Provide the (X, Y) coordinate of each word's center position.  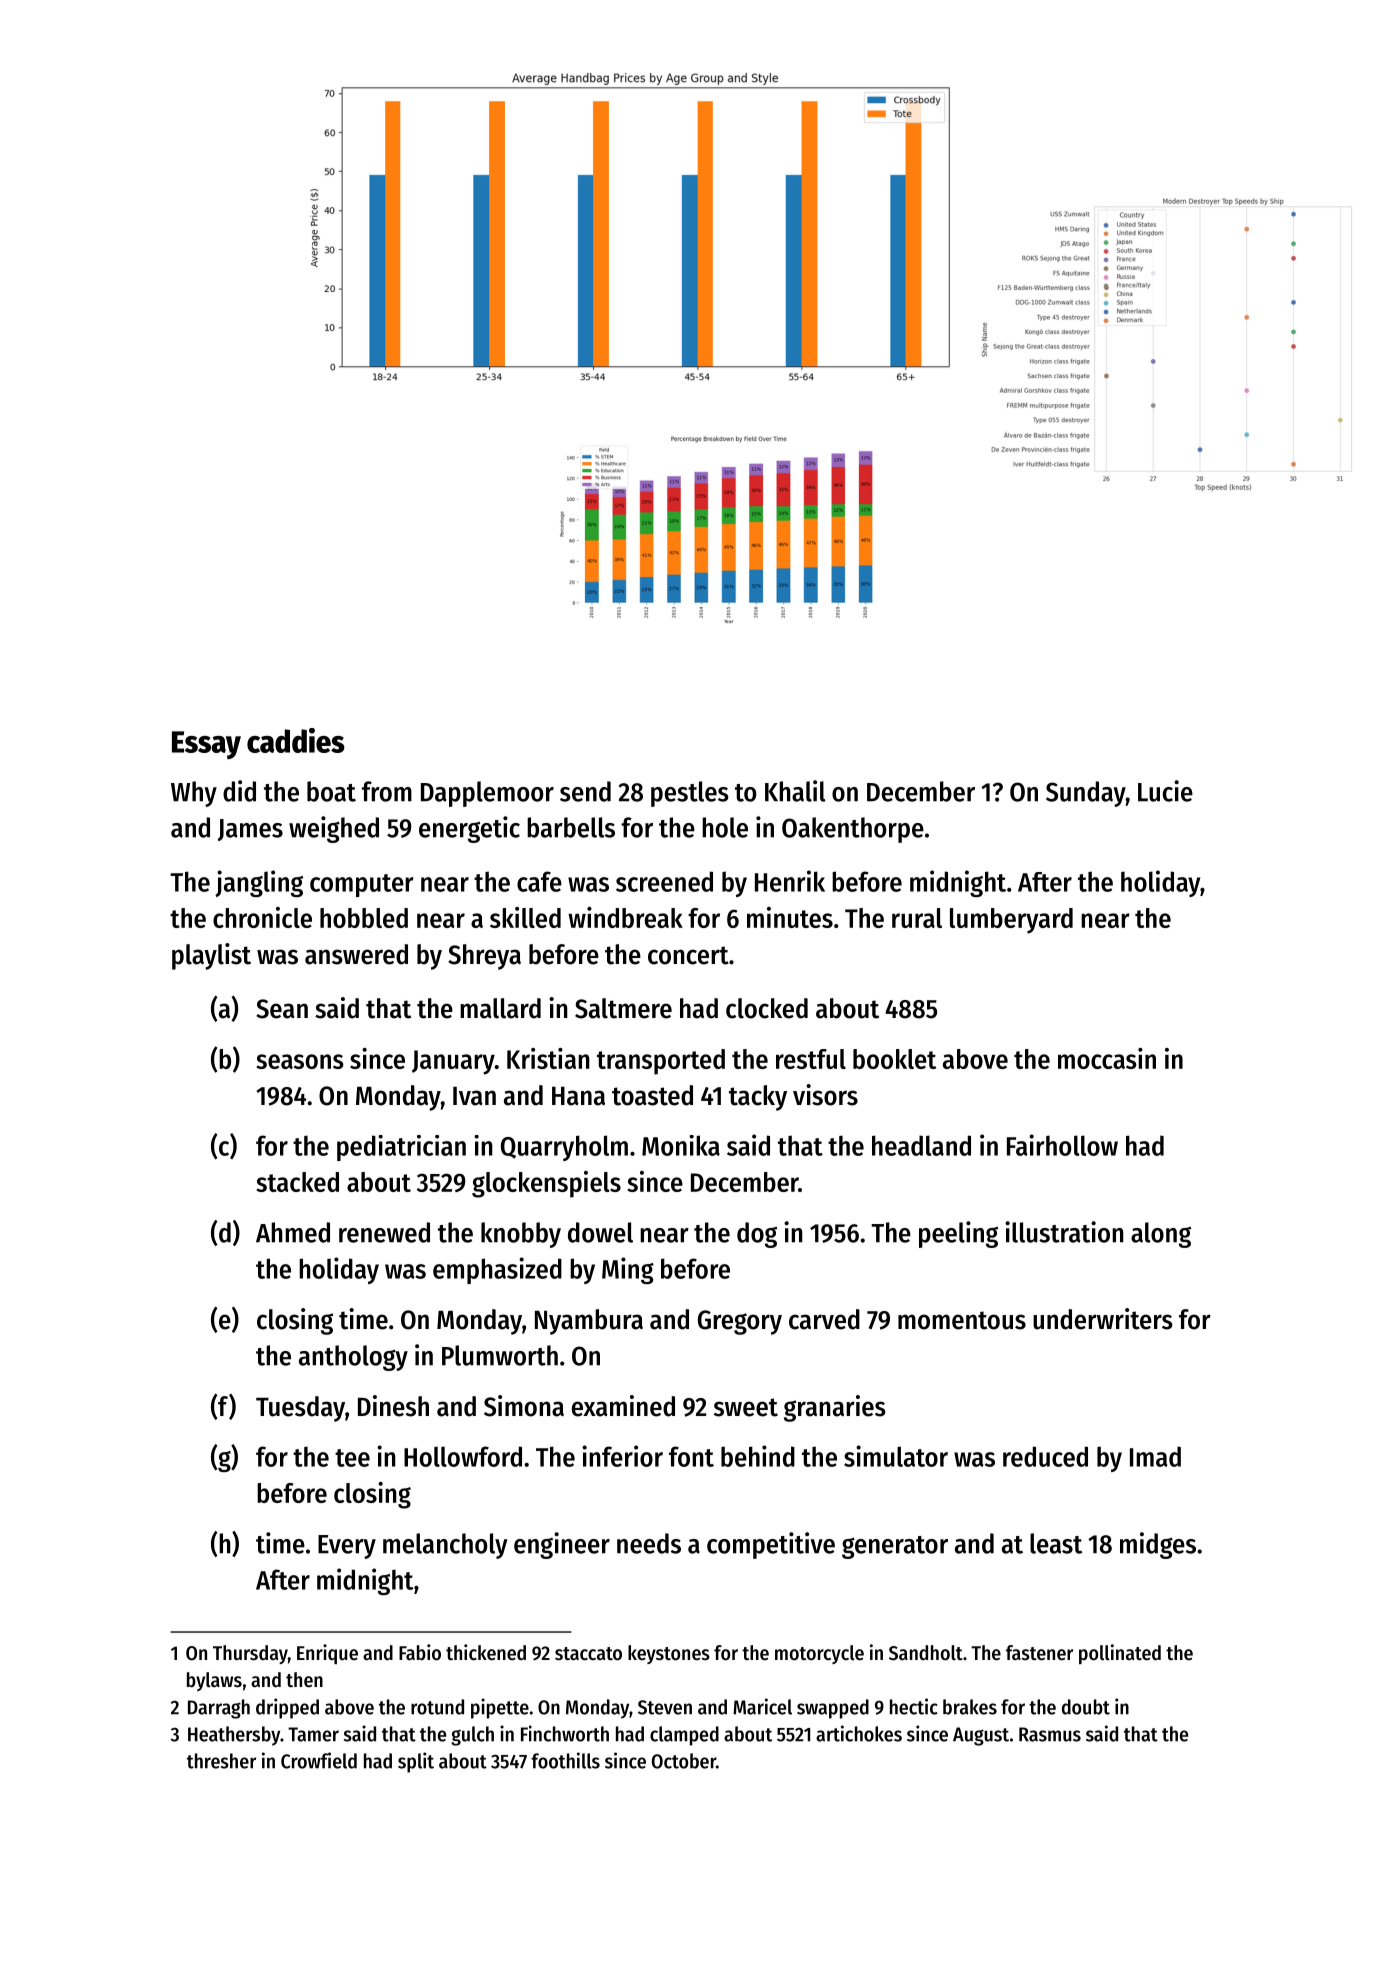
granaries (835, 1408)
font (691, 1456)
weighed (334, 829)
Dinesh (393, 1406)
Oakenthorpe (853, 830)
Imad (1155, 1456)
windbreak (625, 917)
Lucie (1165, 791)
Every (347, 1547)
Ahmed (293, 1232)
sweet (746, 1407)
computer (362, 885)
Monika (681, 1145)
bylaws (214, 1681)
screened (664, 881)
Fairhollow (1062, 1145)
